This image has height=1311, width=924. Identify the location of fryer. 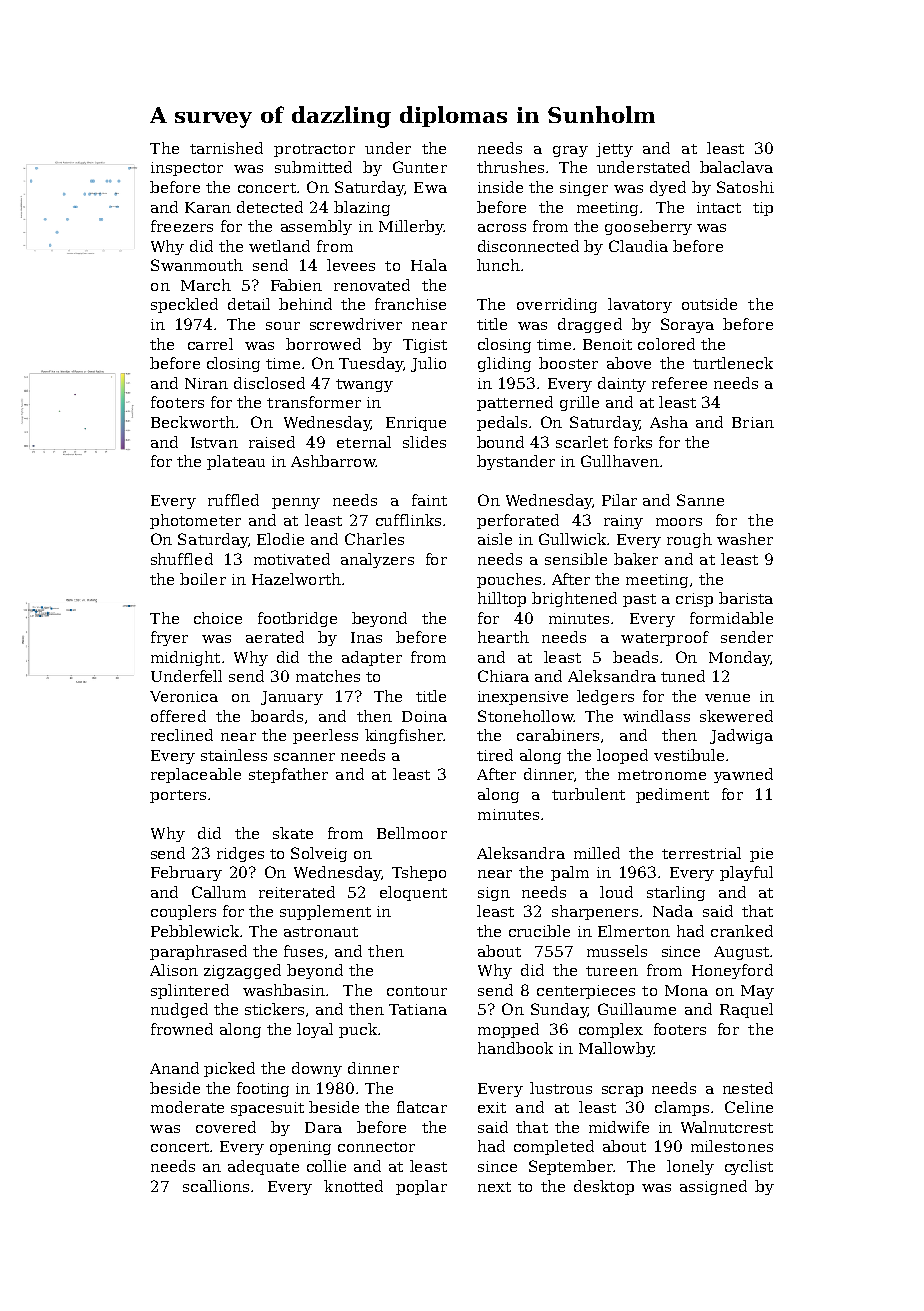
(169, 638).
